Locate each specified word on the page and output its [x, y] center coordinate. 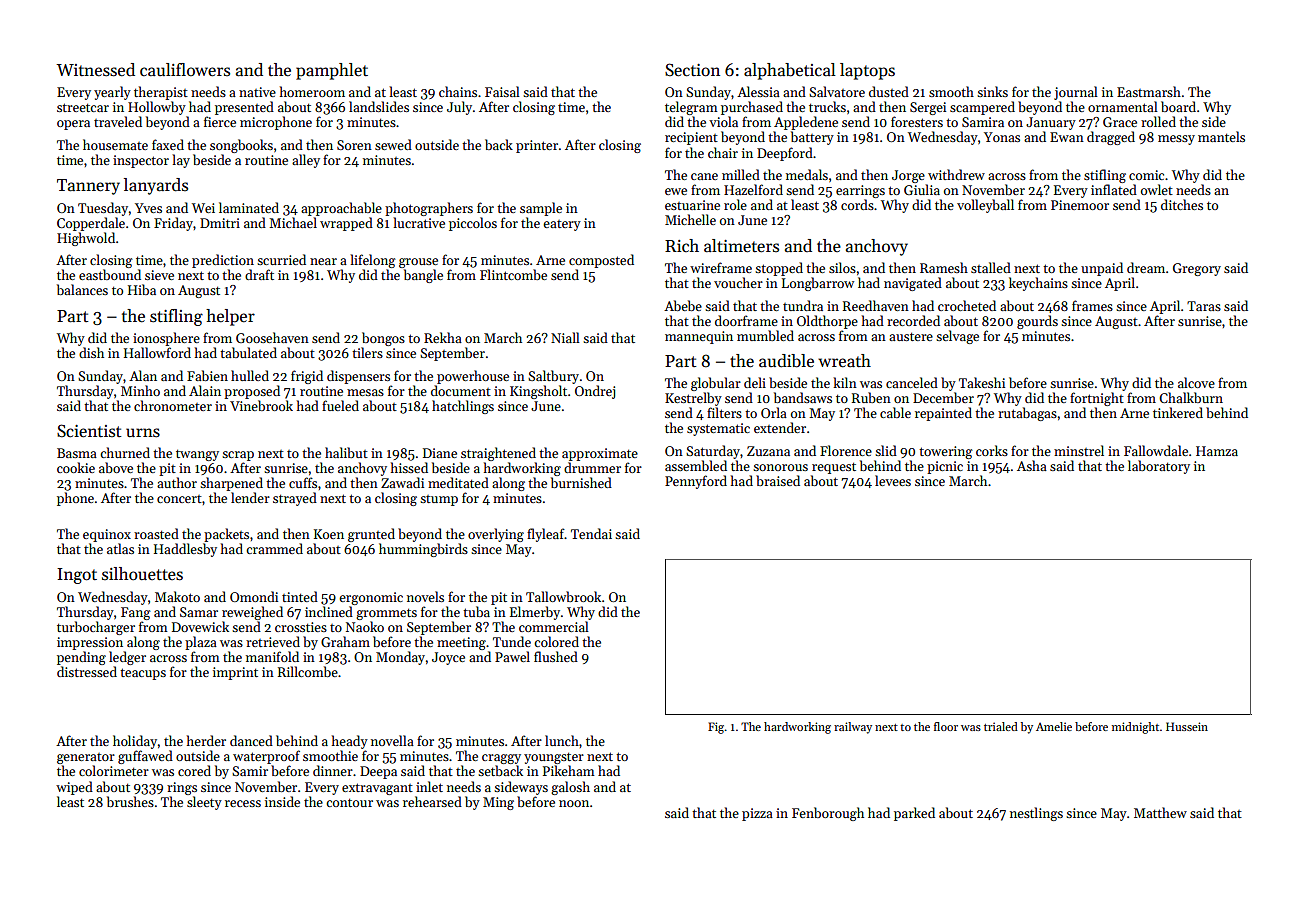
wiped [74, 788]
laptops [867, 71]
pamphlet [332, 71]
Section [692, 70]
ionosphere [166, 339]
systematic [718, 429]
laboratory [1159, 467]
